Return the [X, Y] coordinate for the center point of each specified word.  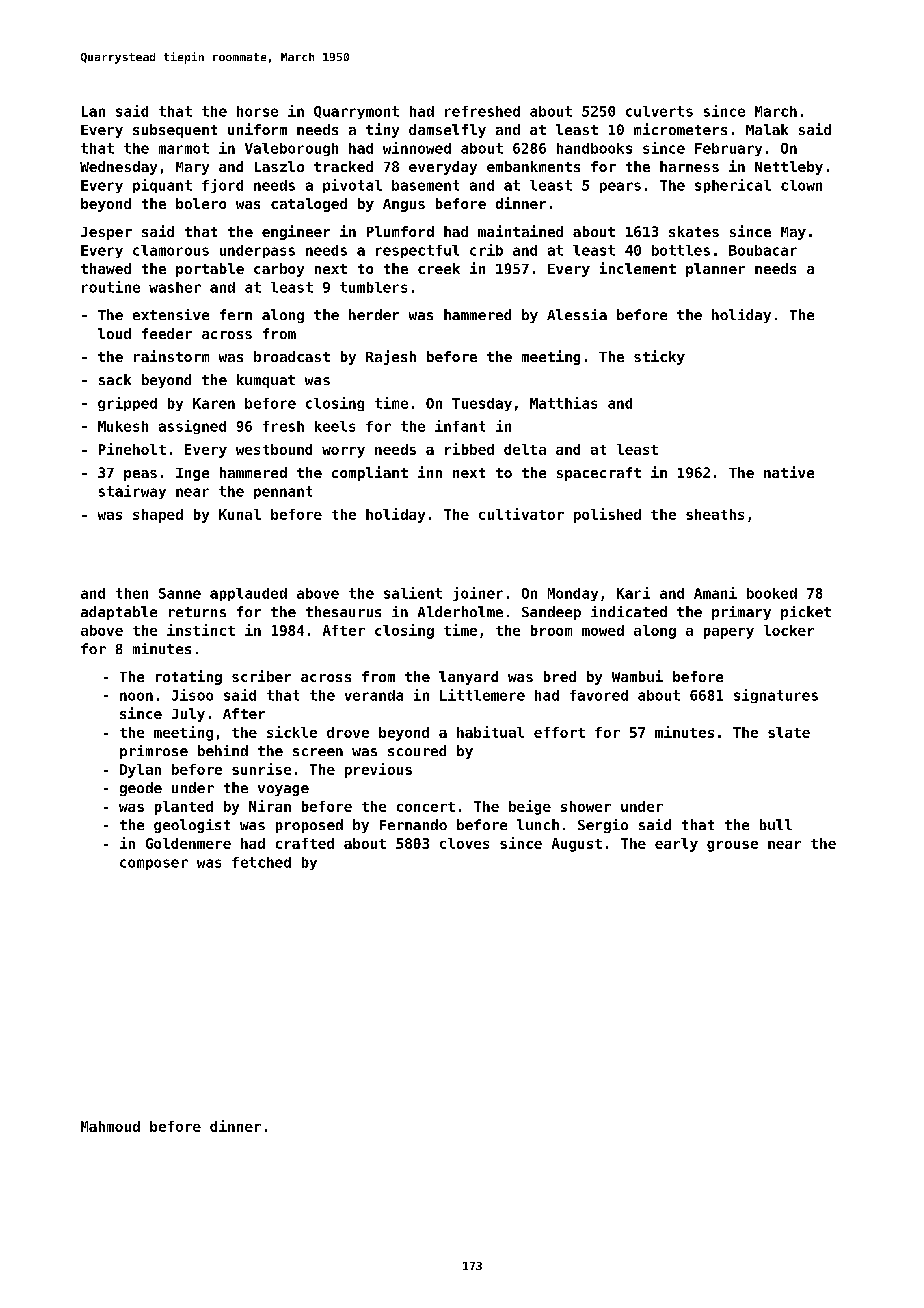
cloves [464, 843]
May [793, 233]
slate [789, 732]
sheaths [715, 514]
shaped [158, 516]
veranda [374, 695]
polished [607, 515]
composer [154, 864]
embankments [533, 166]
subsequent [175, 131]
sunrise [261, 769]
